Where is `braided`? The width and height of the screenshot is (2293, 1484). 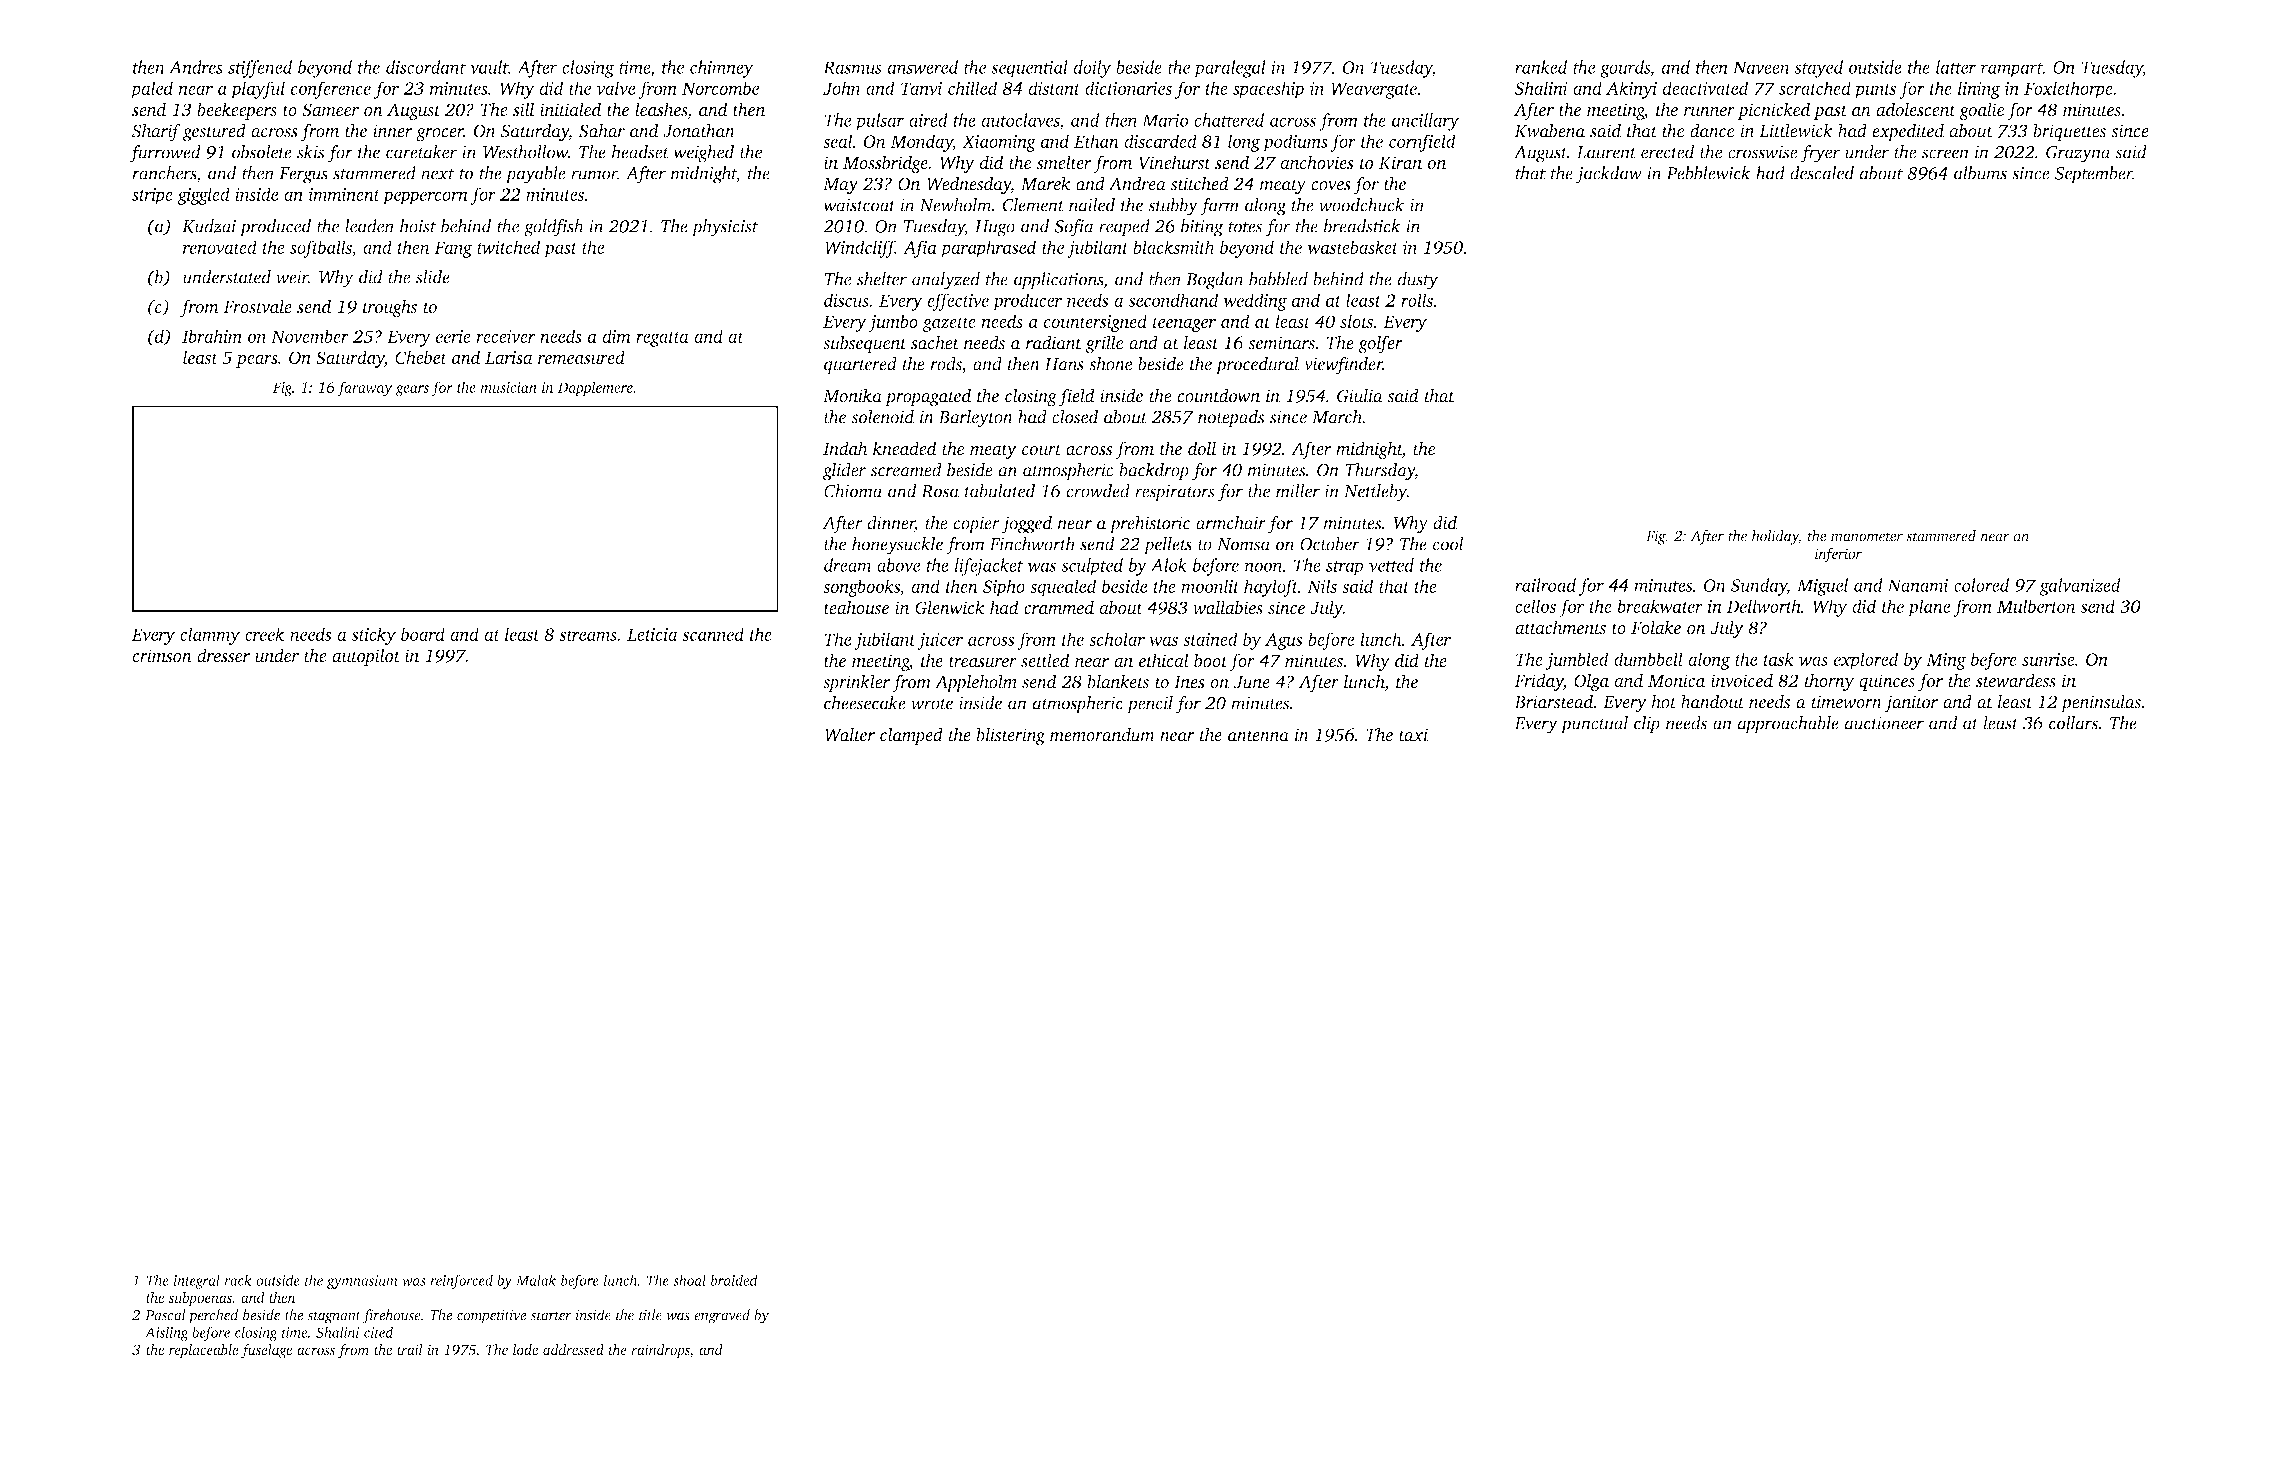
braided is located at coordinates (734, 1280).
